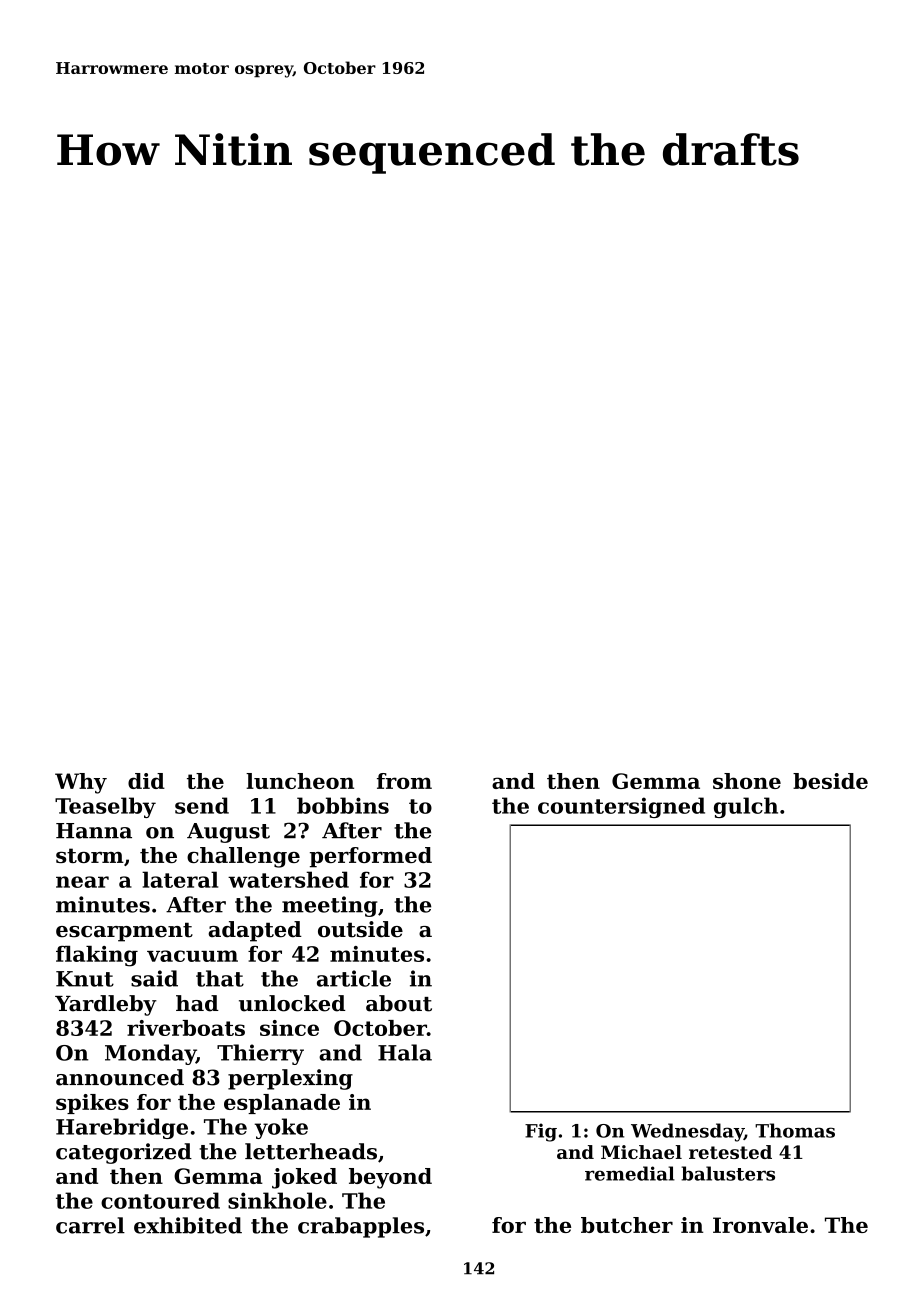  Describe the element at coordinates (399, 1003) in the screenshot. I see `about` at that location.
